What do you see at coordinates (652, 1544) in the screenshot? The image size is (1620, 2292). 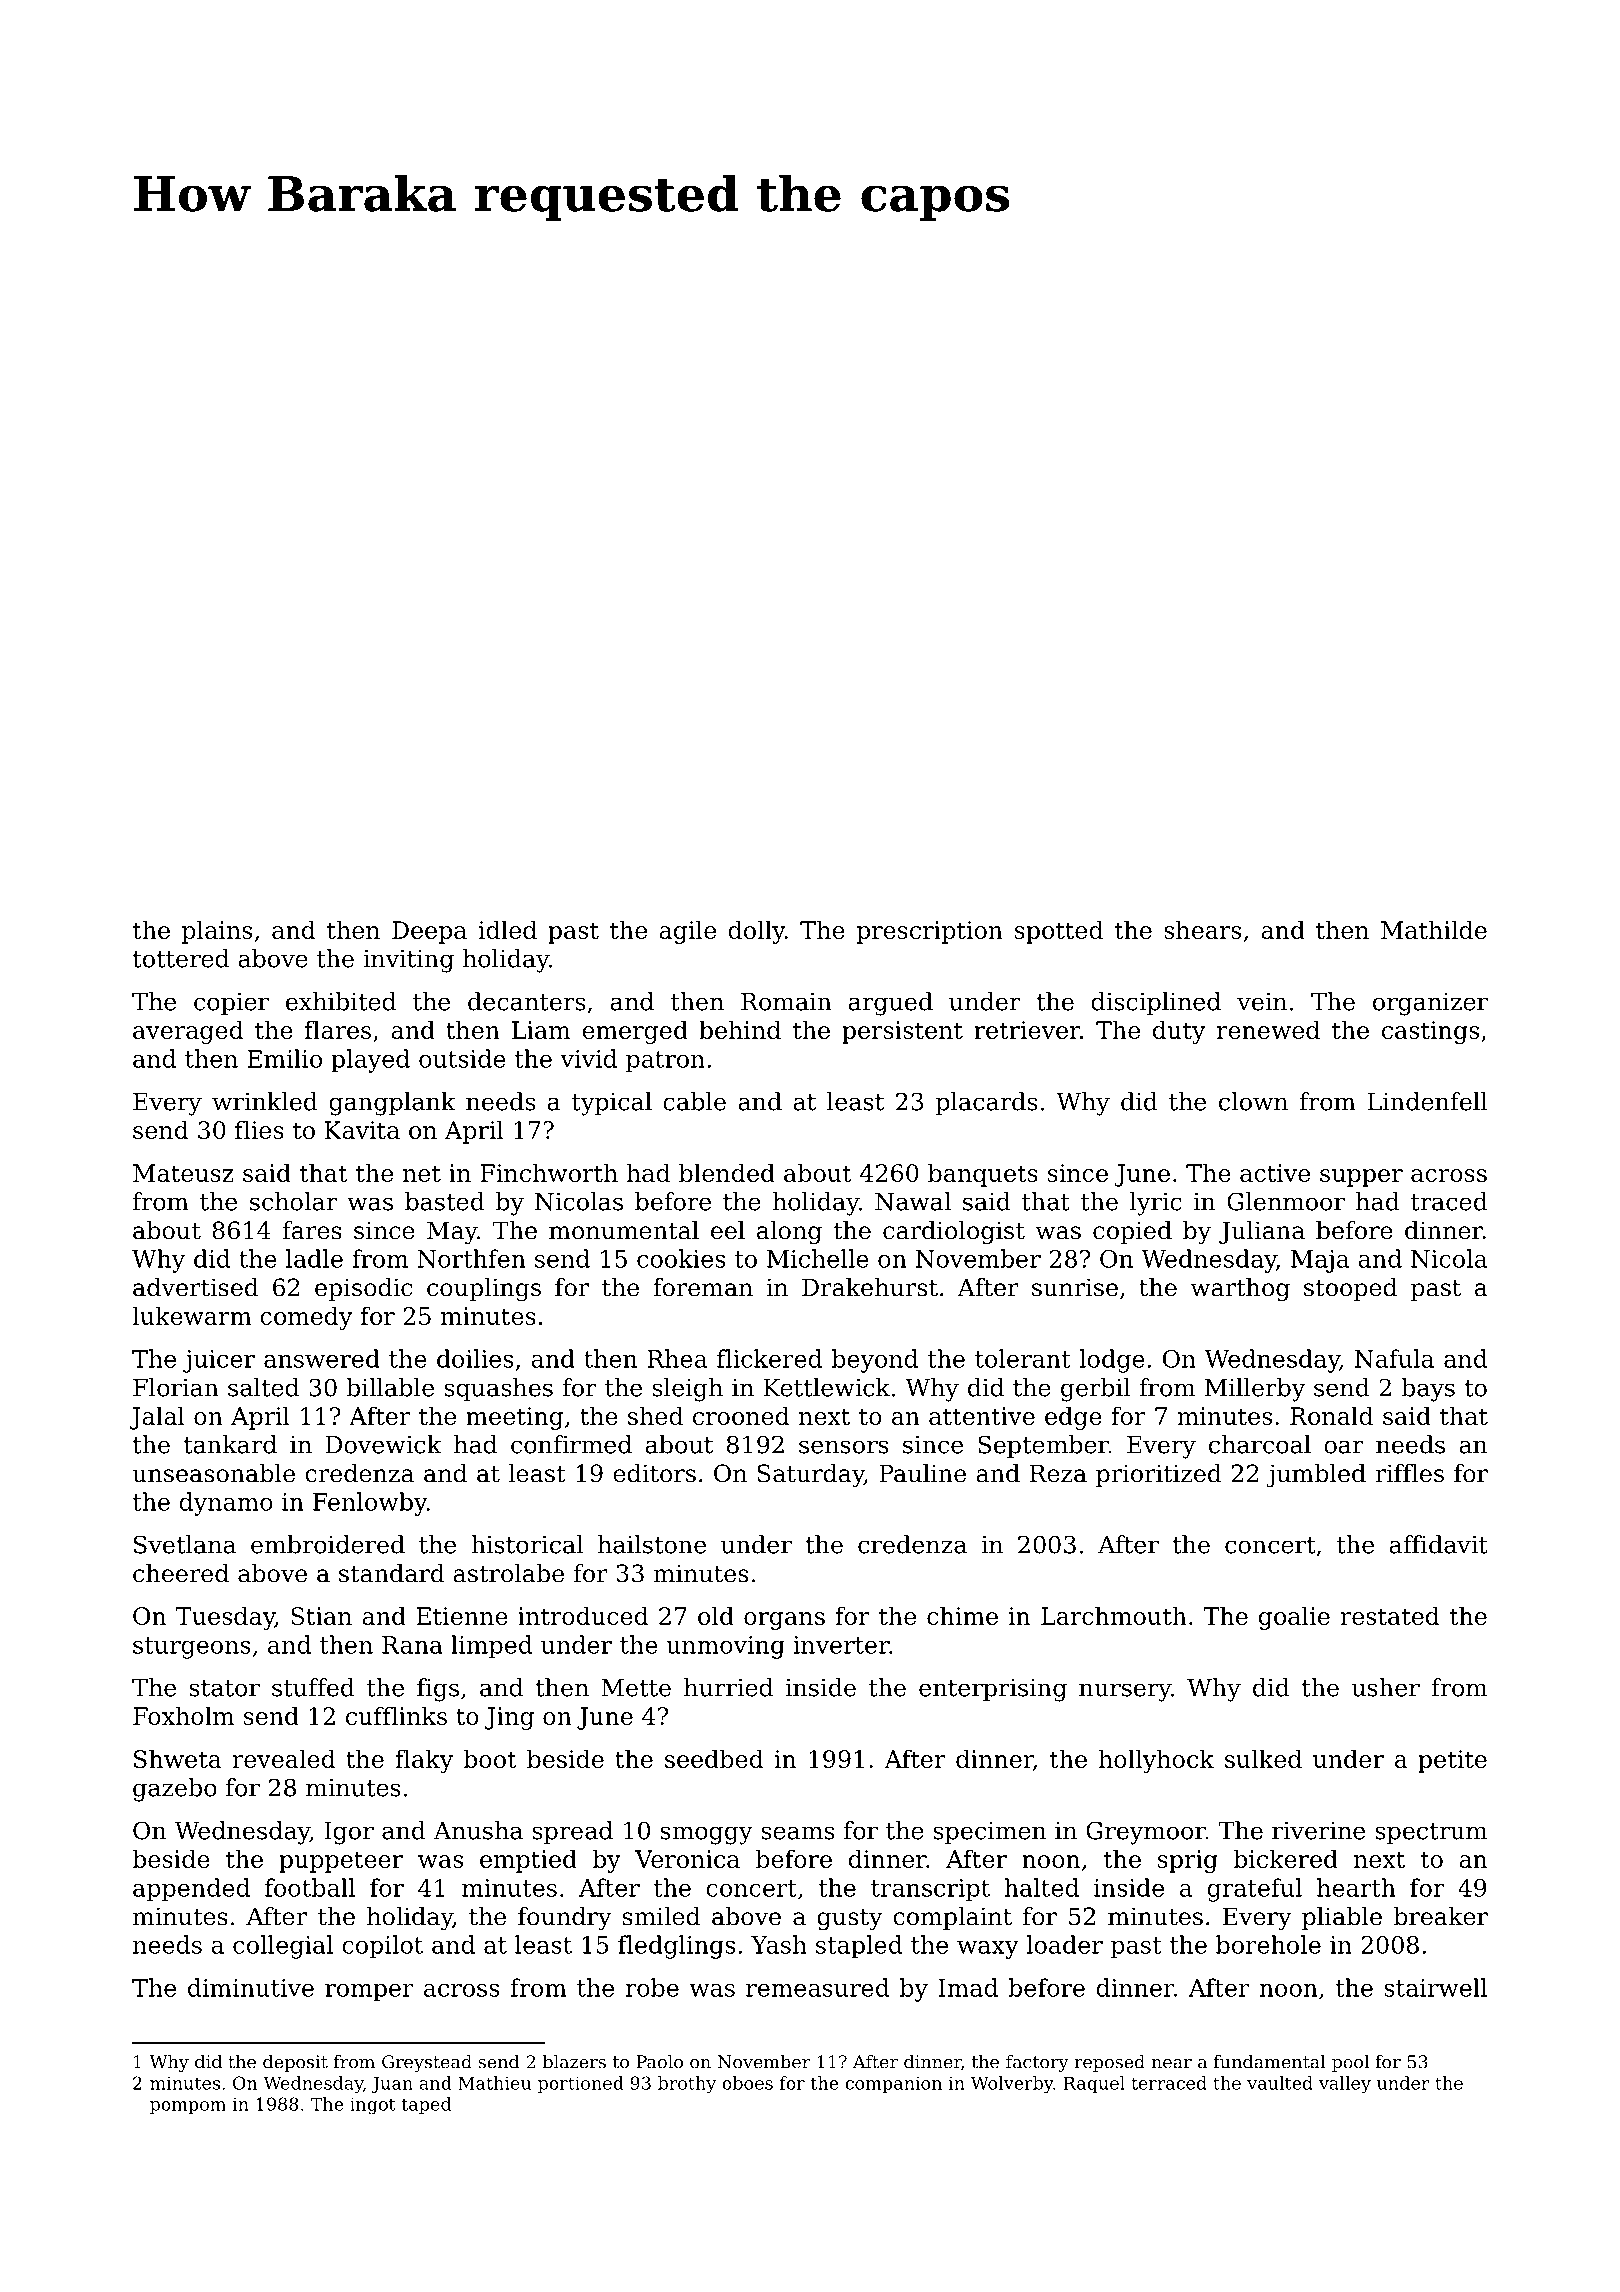 I see `hailstone` at bounding box center [652, 1544].
